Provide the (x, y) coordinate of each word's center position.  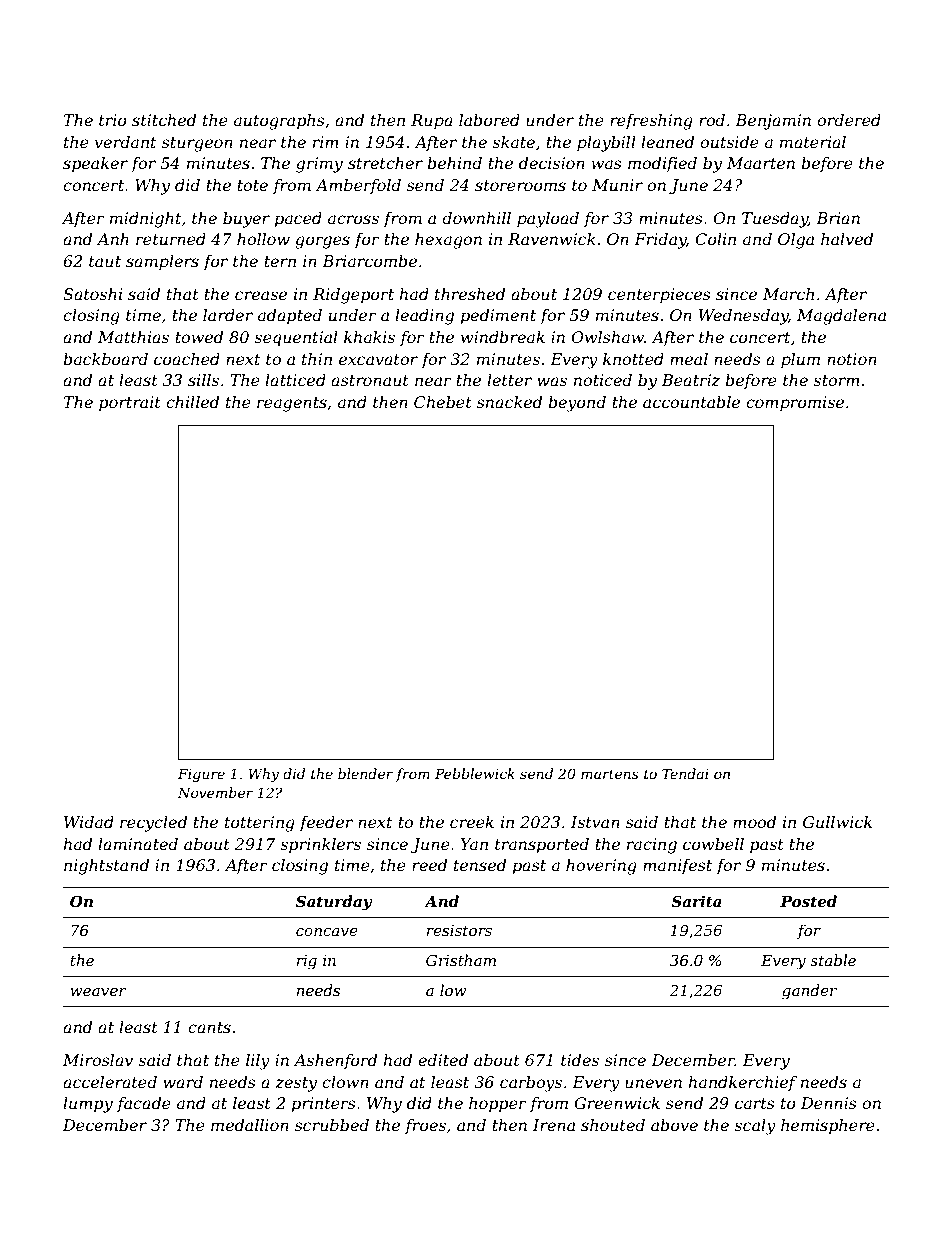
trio (113, 120)
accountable (691, 402)
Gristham (461, 960)
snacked (509, 402)
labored (489, 120)
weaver (98, 992)
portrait (130, 404)
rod (712, 120)
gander (809, 992)
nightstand (106, 867)
